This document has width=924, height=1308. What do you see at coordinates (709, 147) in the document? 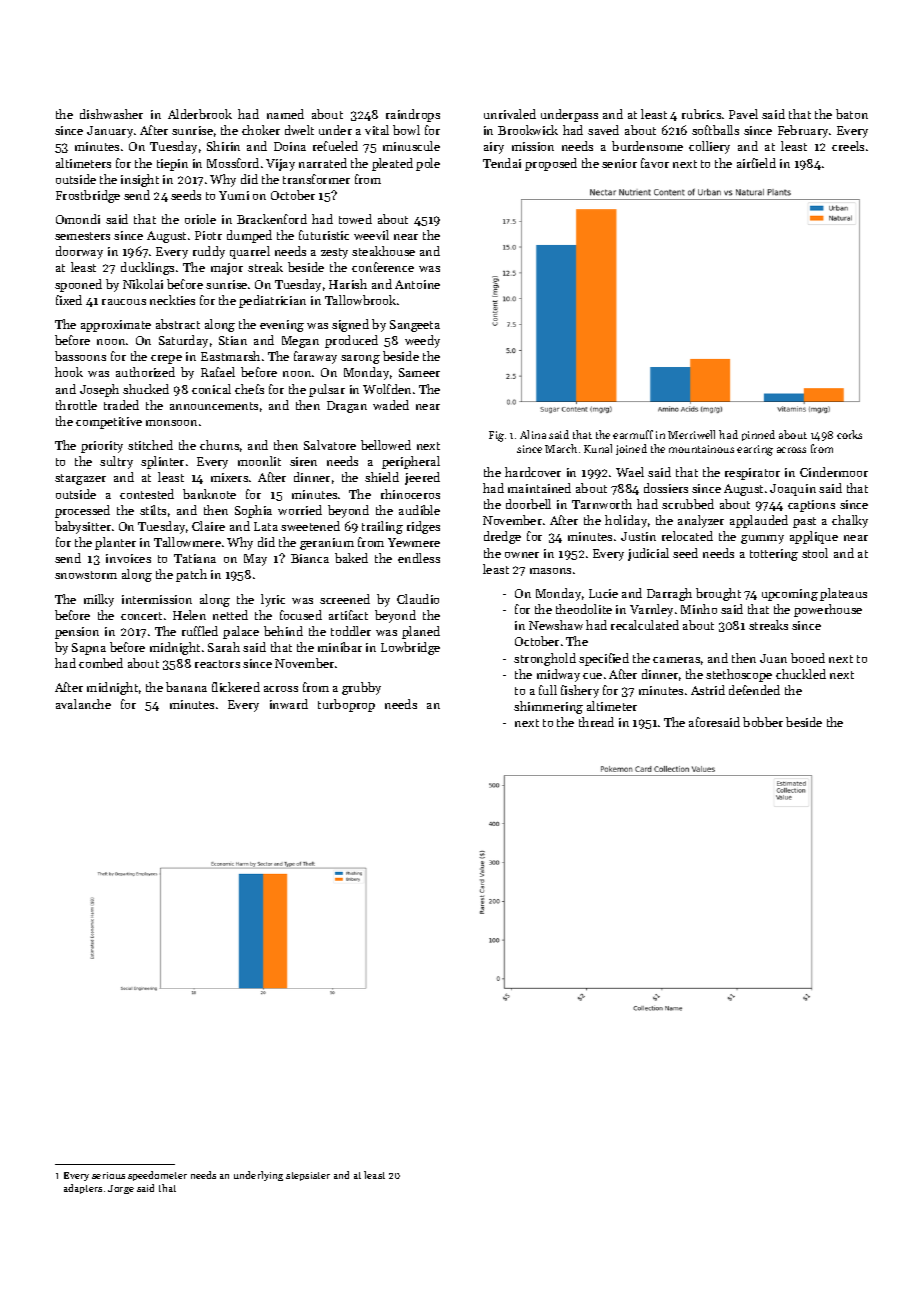
I see `colliery` at bounding box center [709, 147].
